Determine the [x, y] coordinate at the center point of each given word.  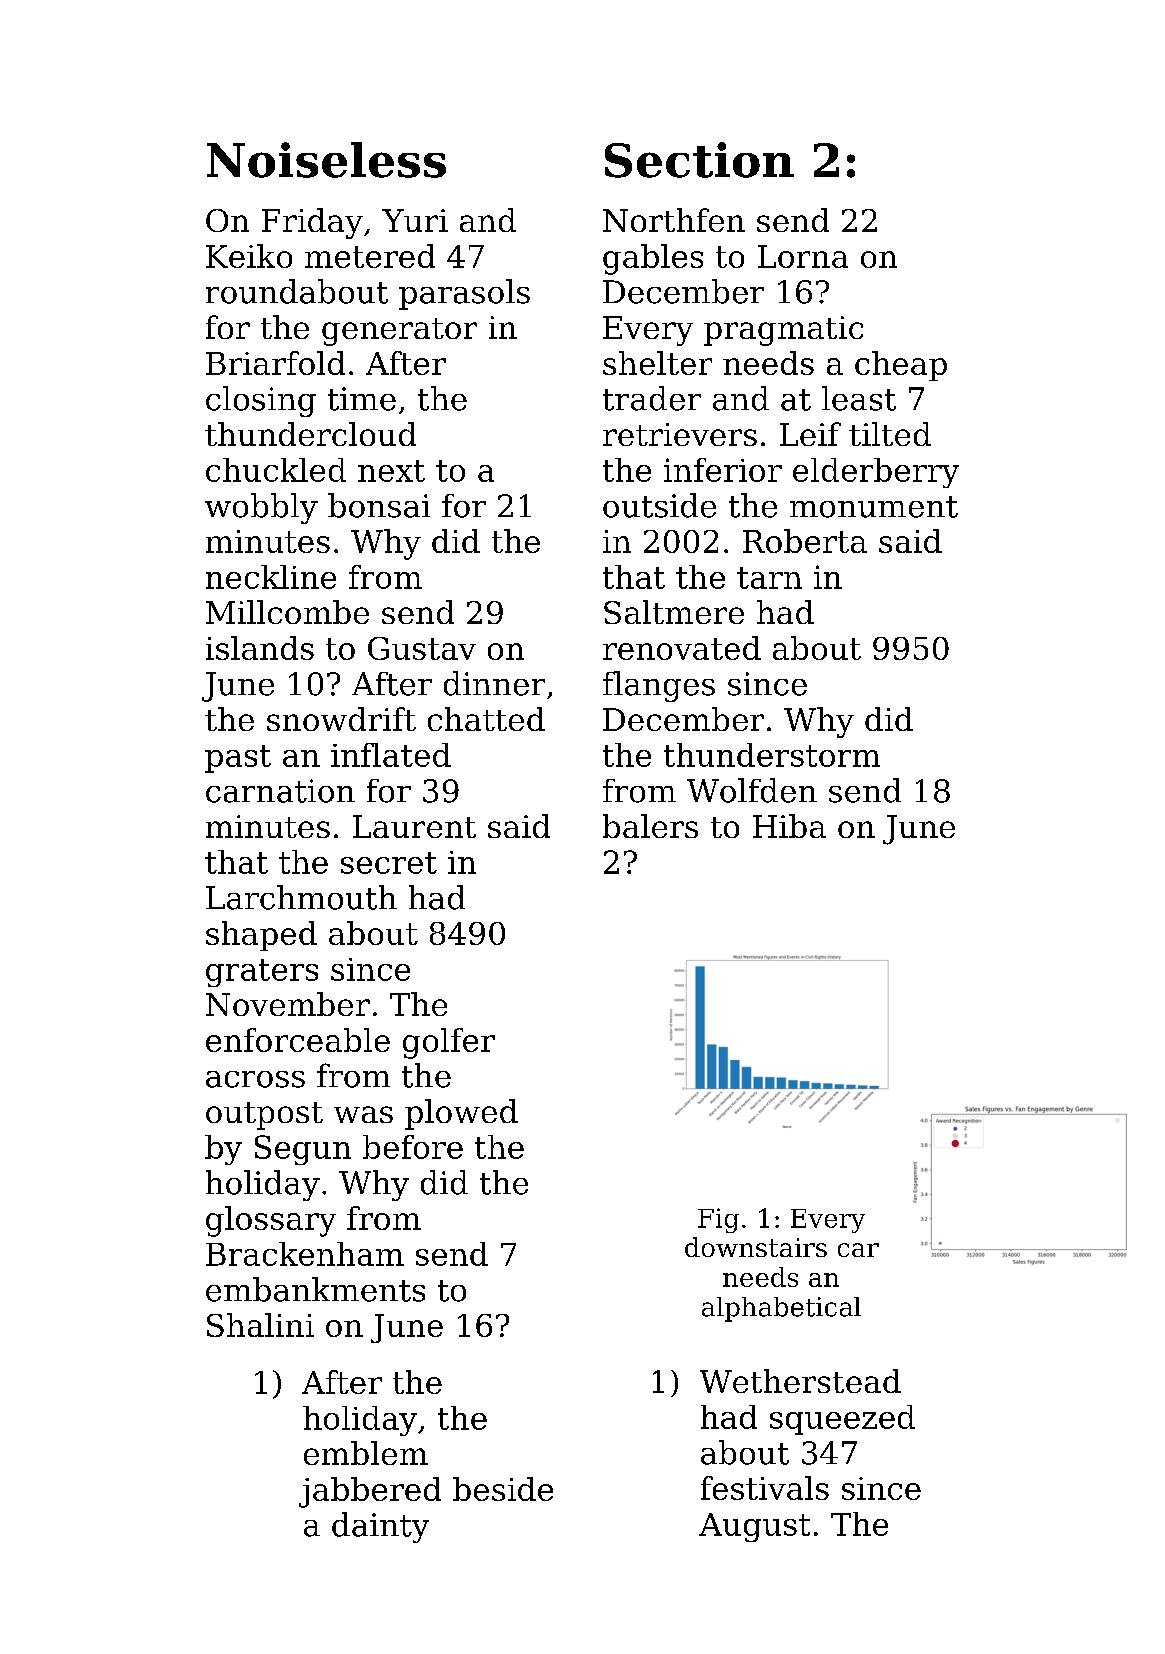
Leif [810, 434]
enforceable [298, 1040]
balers [650, 826]
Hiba [789, 826]
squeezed [842, 1420]
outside [659, 505]
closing [261, 401]
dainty [380, 1527]
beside [503, 1489]
